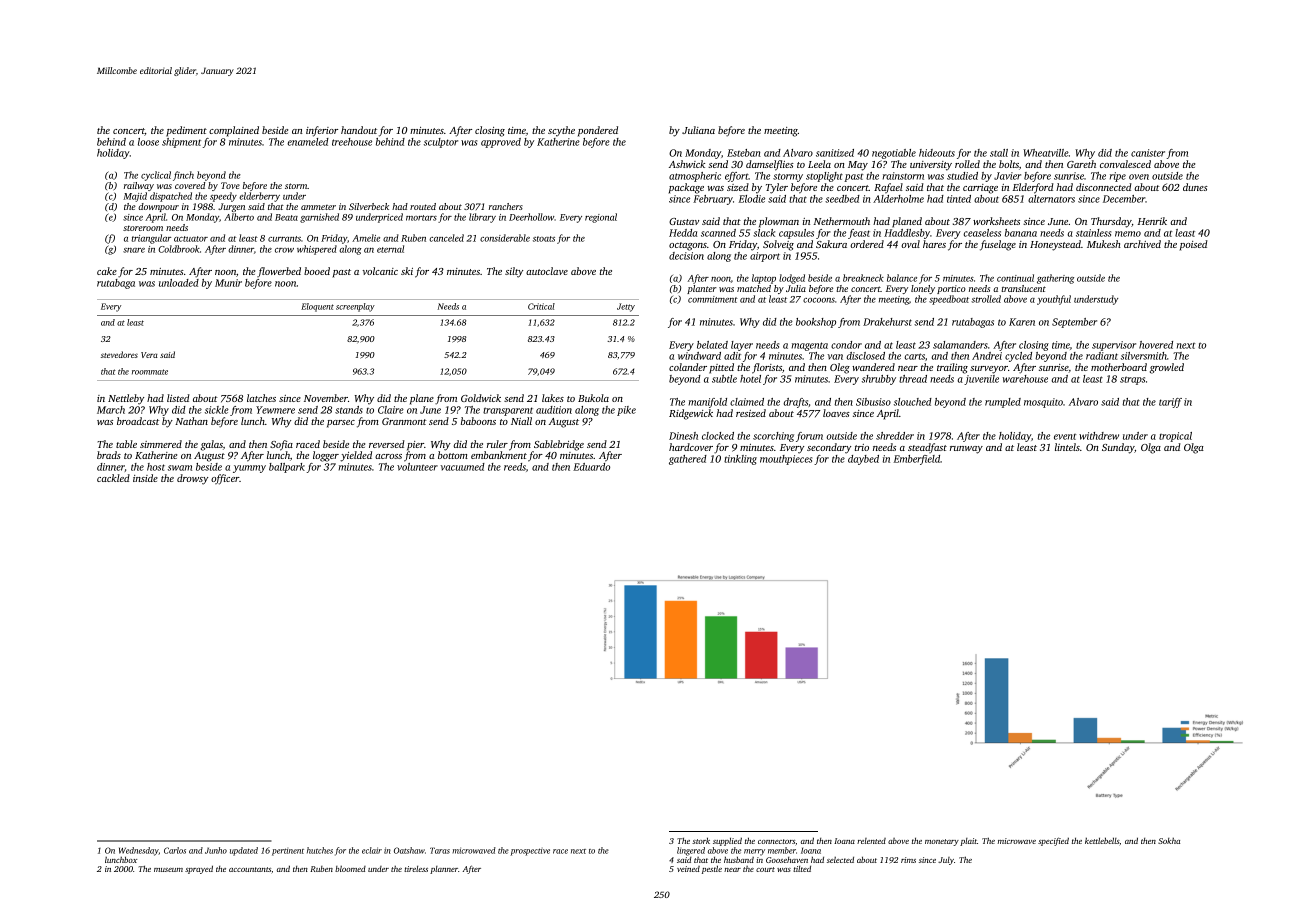 The height and width of the screenshot is (924, 1308). Describe the element at coordinates (773, 437) in the screenshot. I see `scorching` at that location.
